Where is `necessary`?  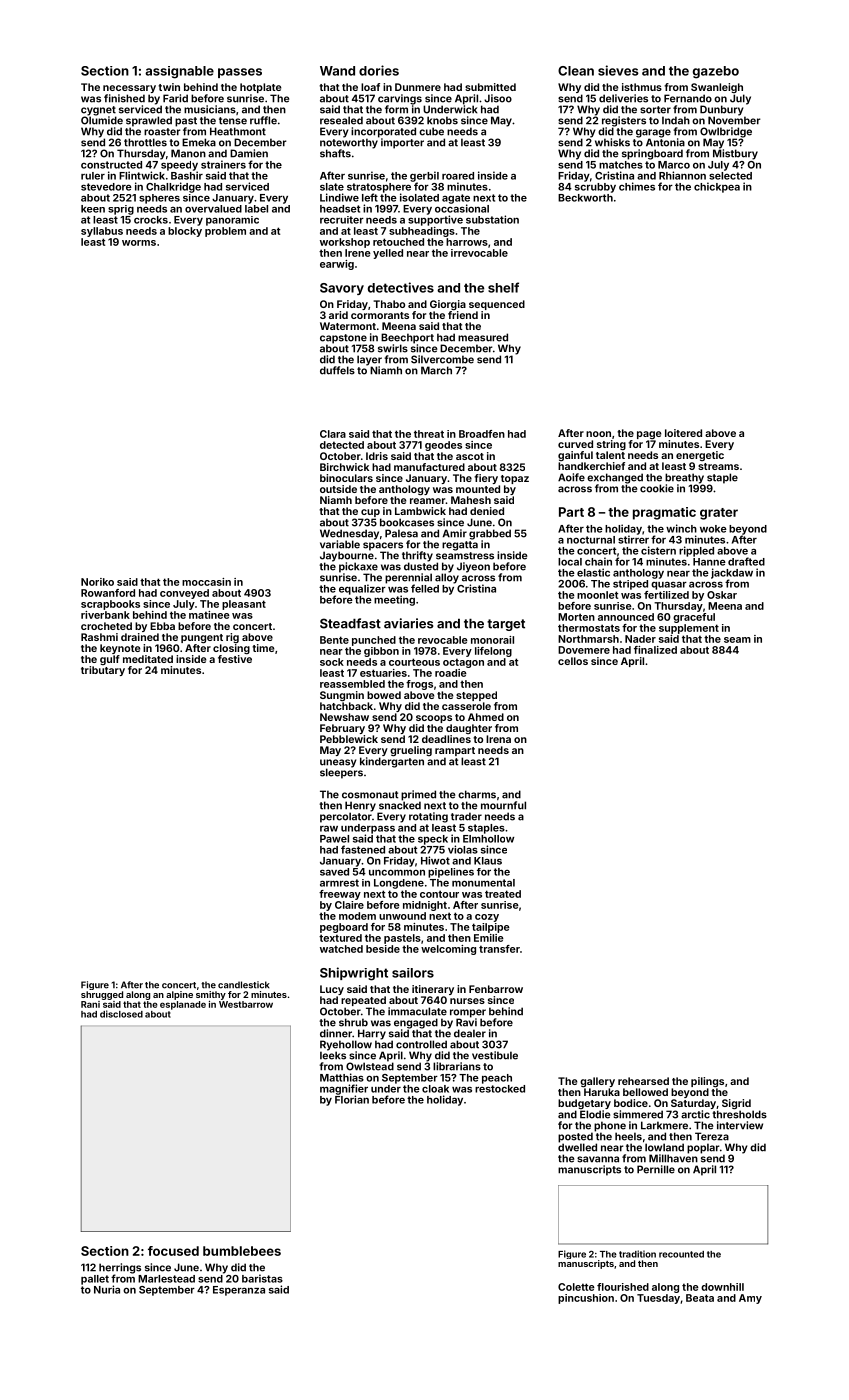 necessary is located at coordinates (129, 89).
